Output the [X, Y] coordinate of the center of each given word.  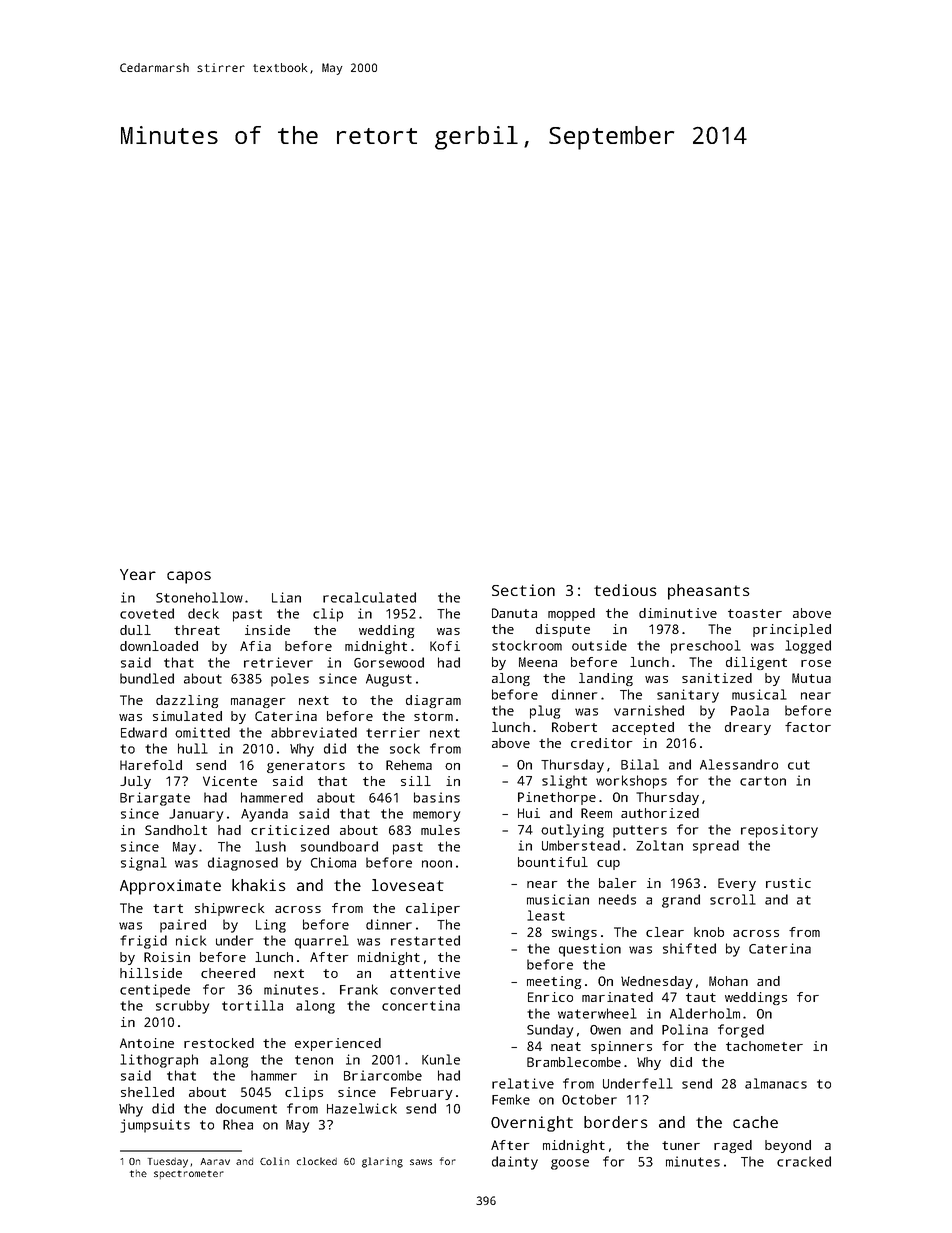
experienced [338, 1044]
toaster [755, 613]
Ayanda [264, 815]
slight [564, 782]
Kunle [441, 1059]
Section [523, 590]
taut [701, 997]
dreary [748, 728]
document [246, 1108]
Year [138, 574]
